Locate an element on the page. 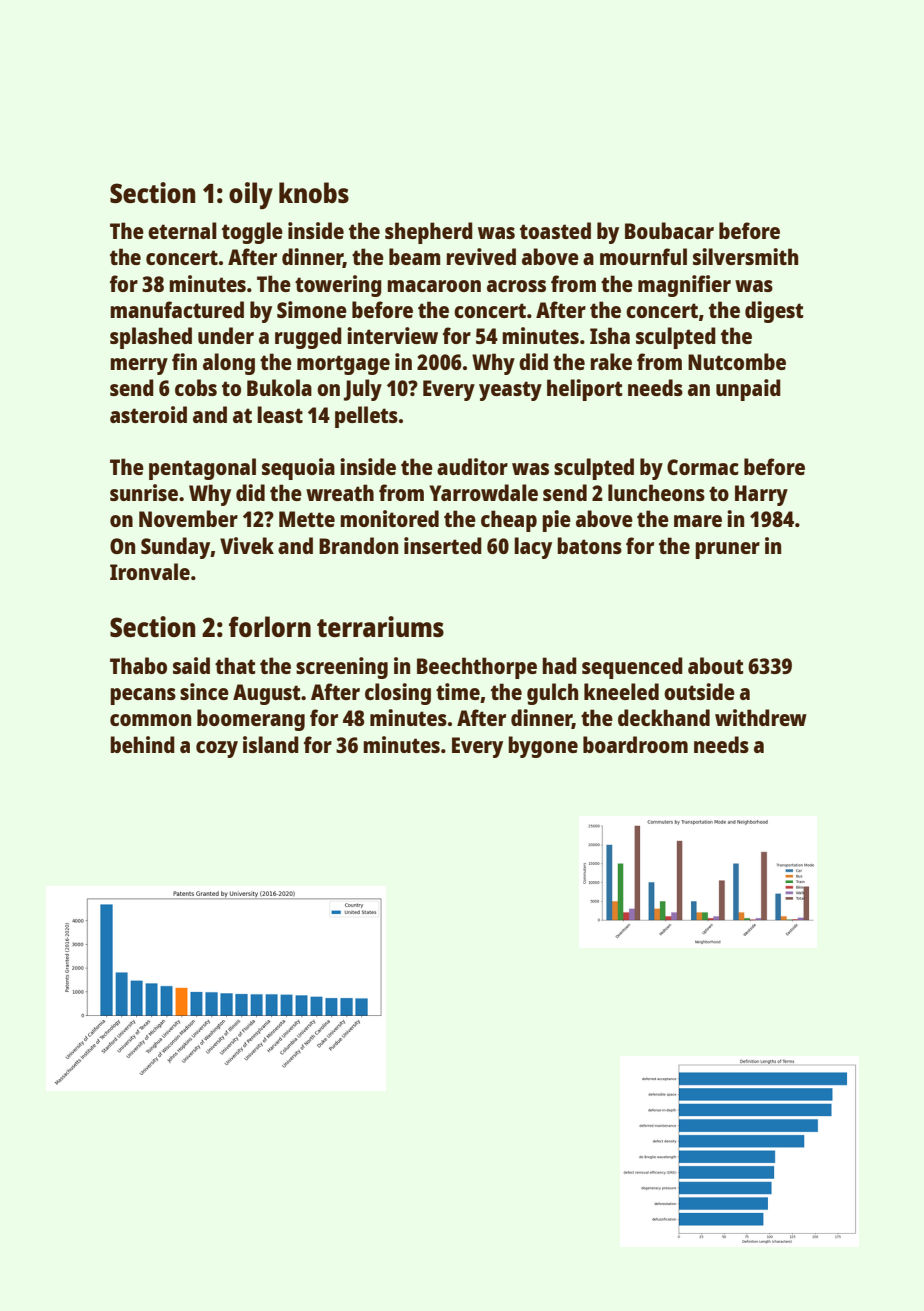 The width and height of the image is (924, 1311). Boubacar is located at coordinates (669, 230).
